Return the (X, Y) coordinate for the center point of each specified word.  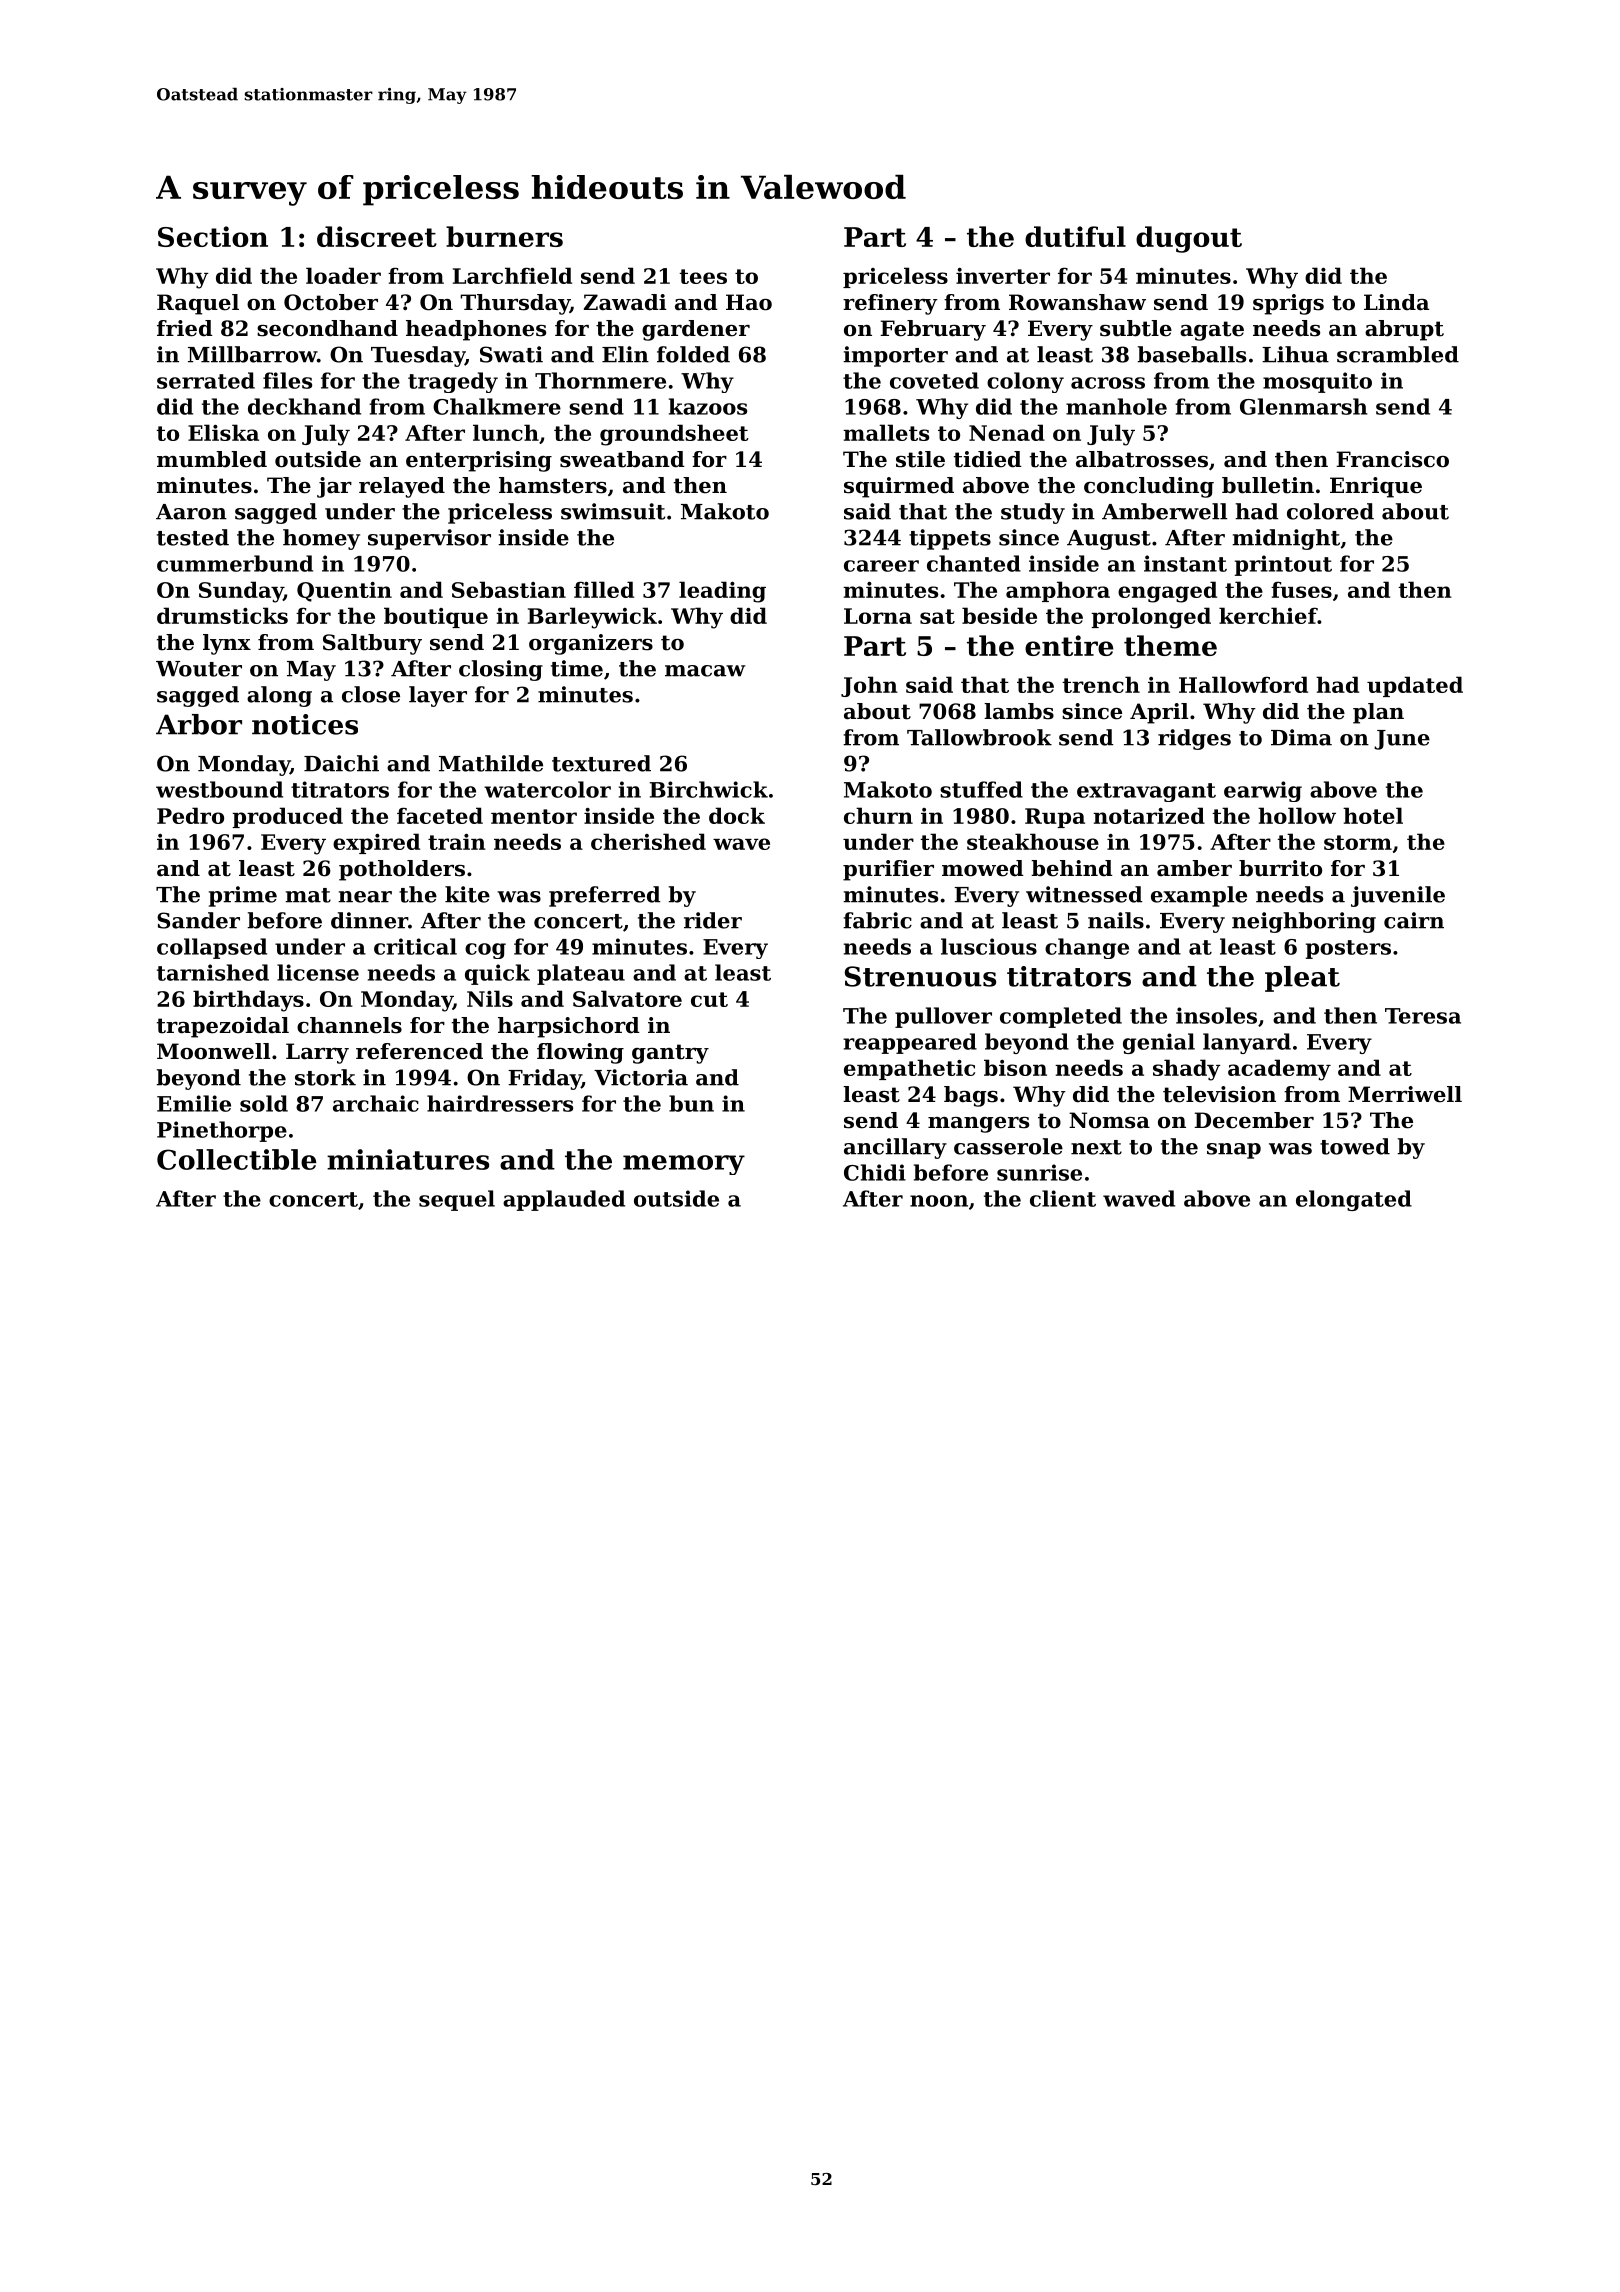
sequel (457, 1200)
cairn (1414, 920)
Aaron (191, 512)
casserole (1008, 1146)
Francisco (1392, 459)
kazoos (708, 406)
